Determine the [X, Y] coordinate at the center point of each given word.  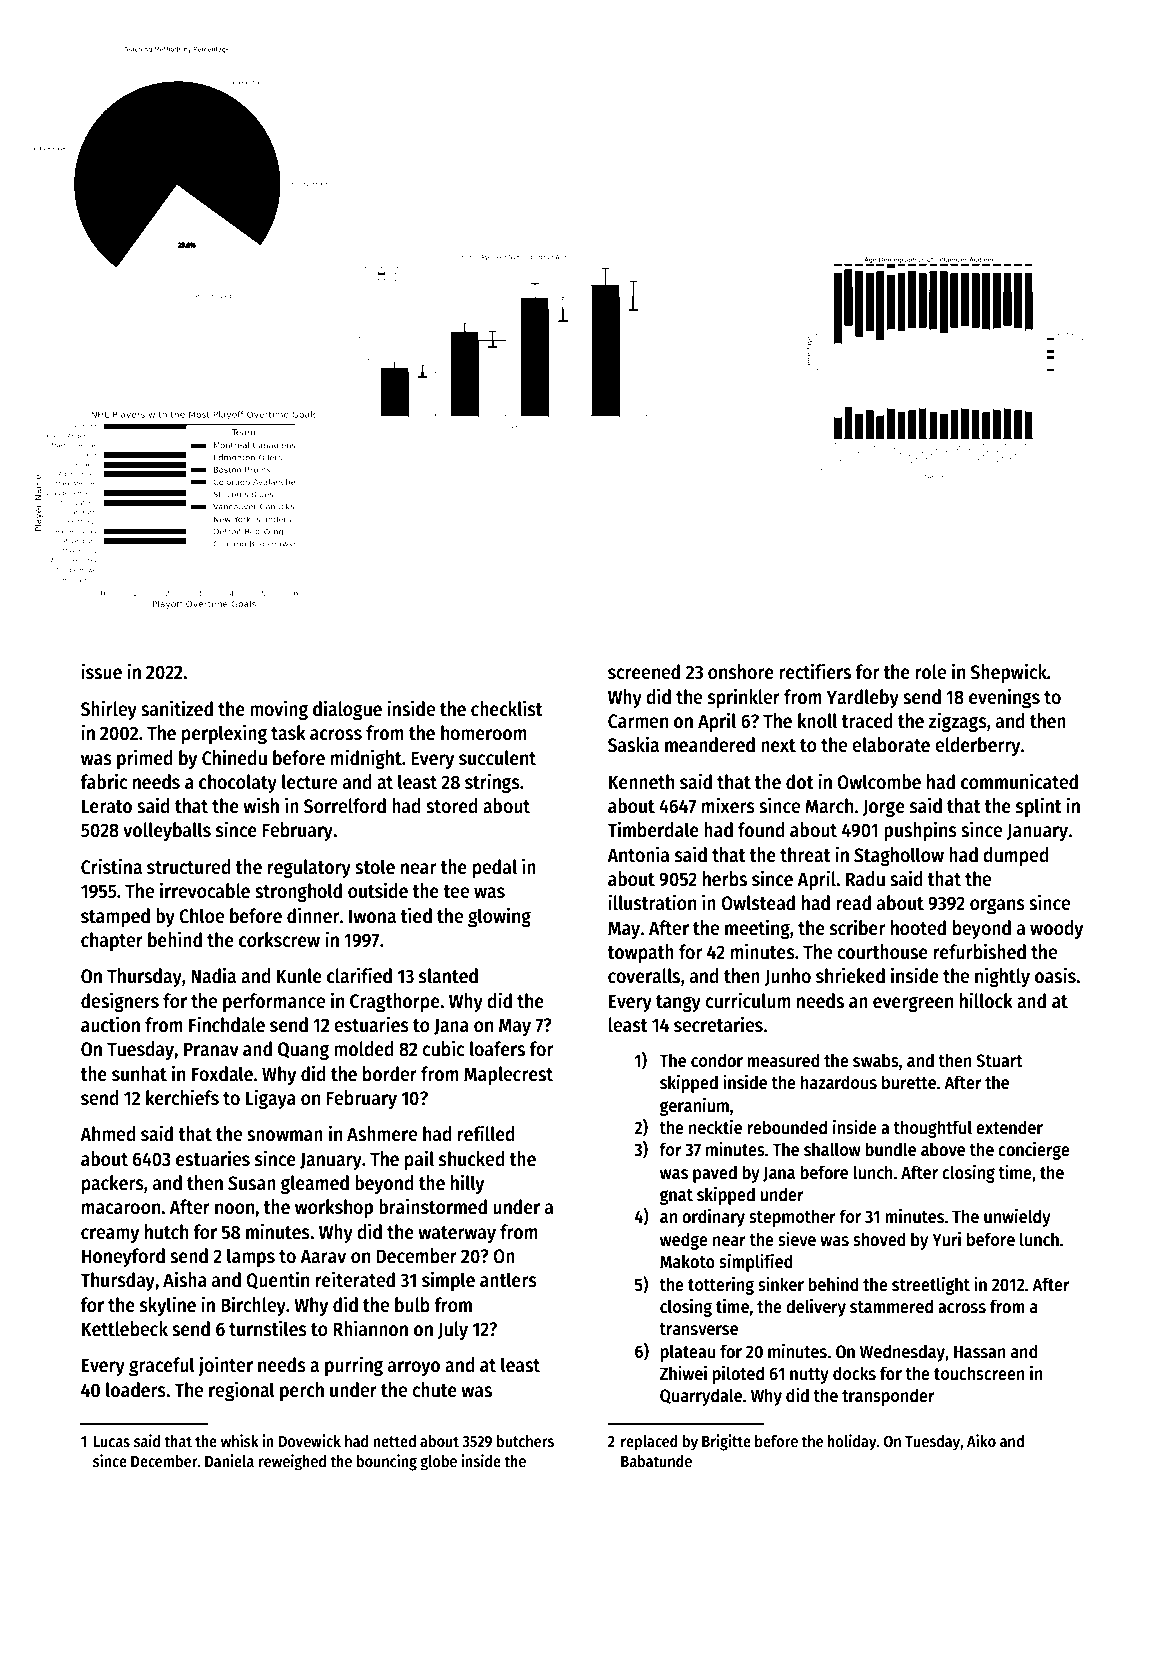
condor [717, 1060]
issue [101, 671]
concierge [1034, 1151]
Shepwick [1008, 673]
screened [644, 672]
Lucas [111, 1441]
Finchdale [227, 1024]
